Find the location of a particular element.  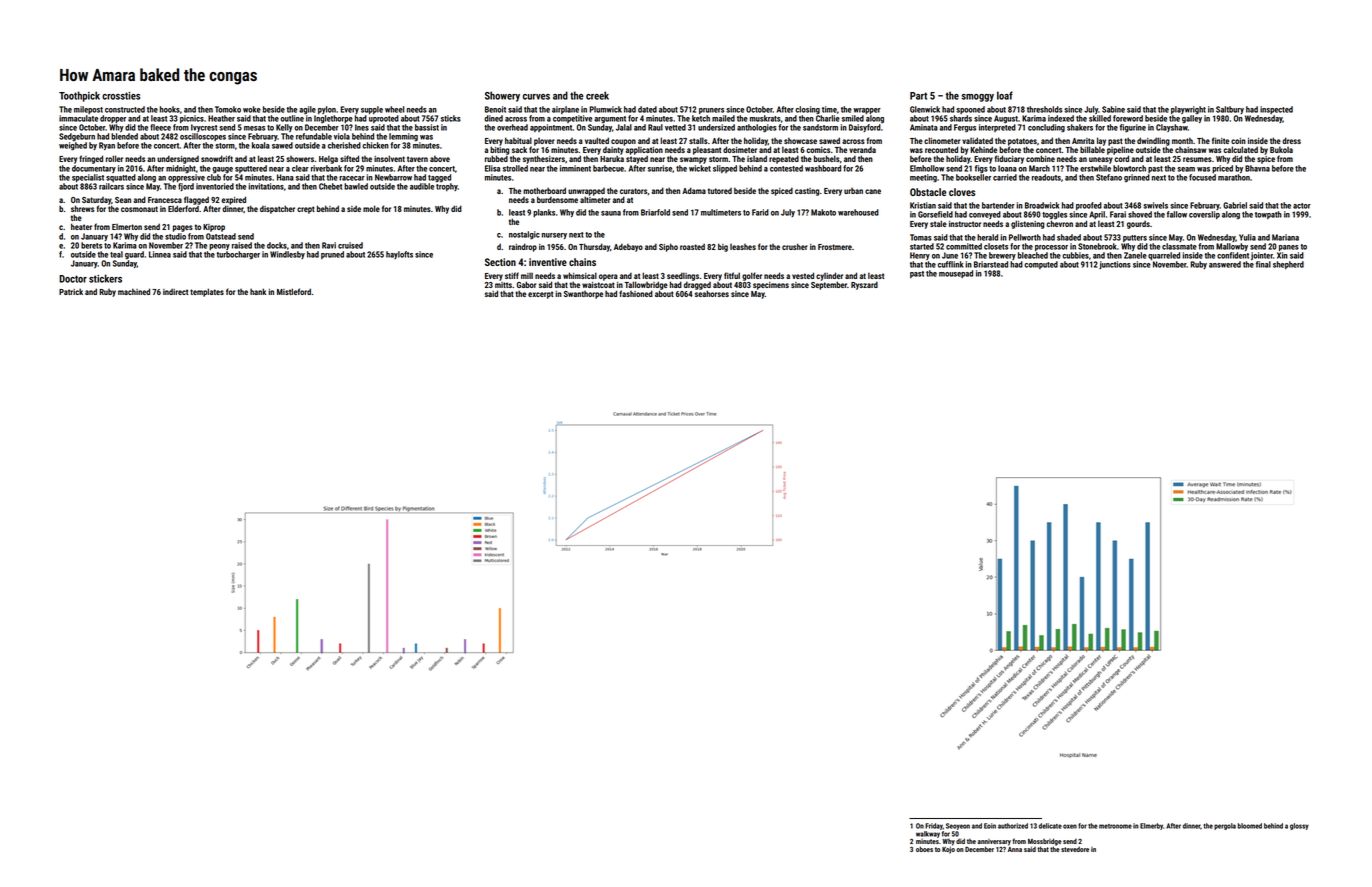

Eoin is located at coordinates (990, 826).
